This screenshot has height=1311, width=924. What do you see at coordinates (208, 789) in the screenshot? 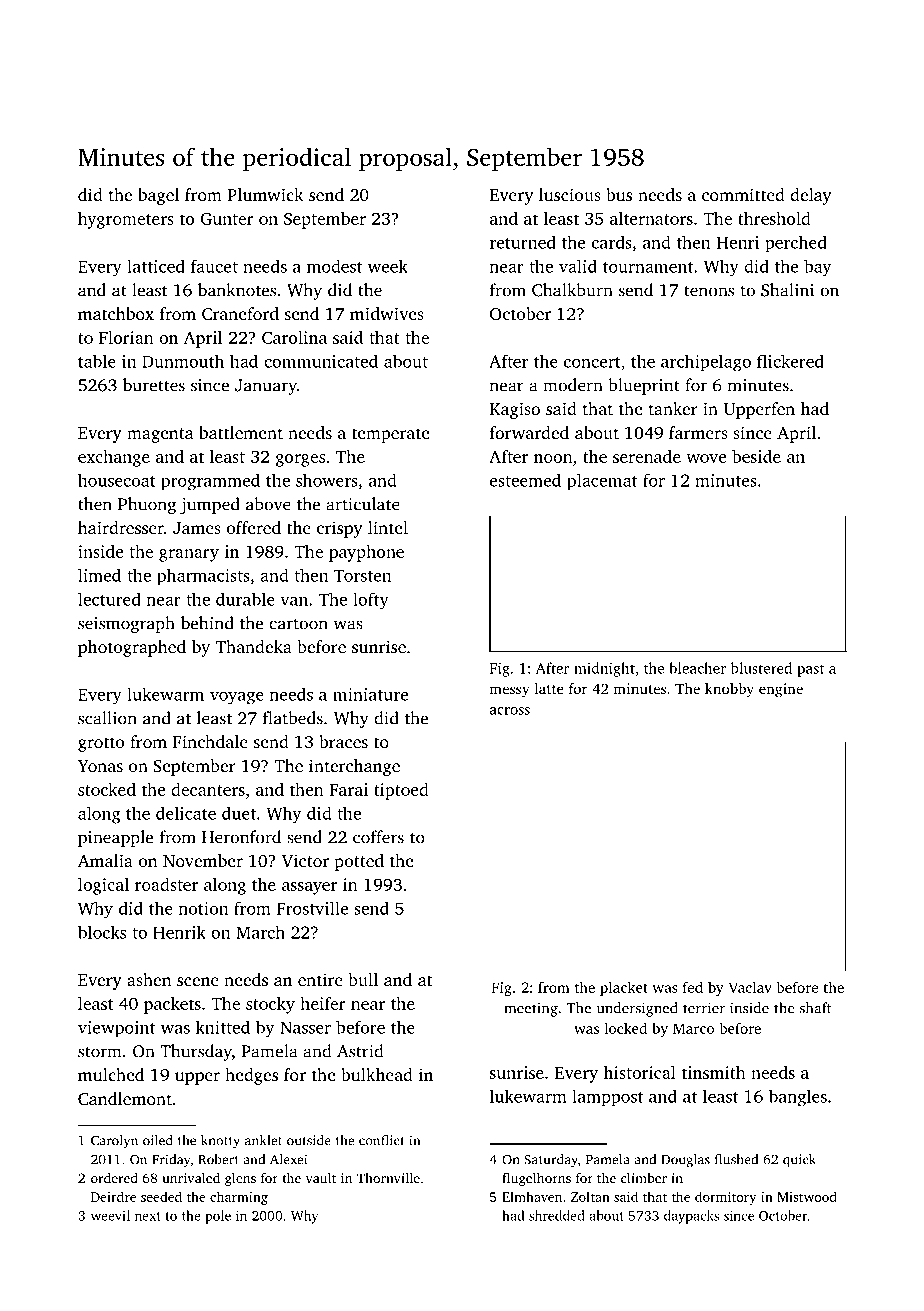
I see `decanters` at bounding box center [208, 789].
